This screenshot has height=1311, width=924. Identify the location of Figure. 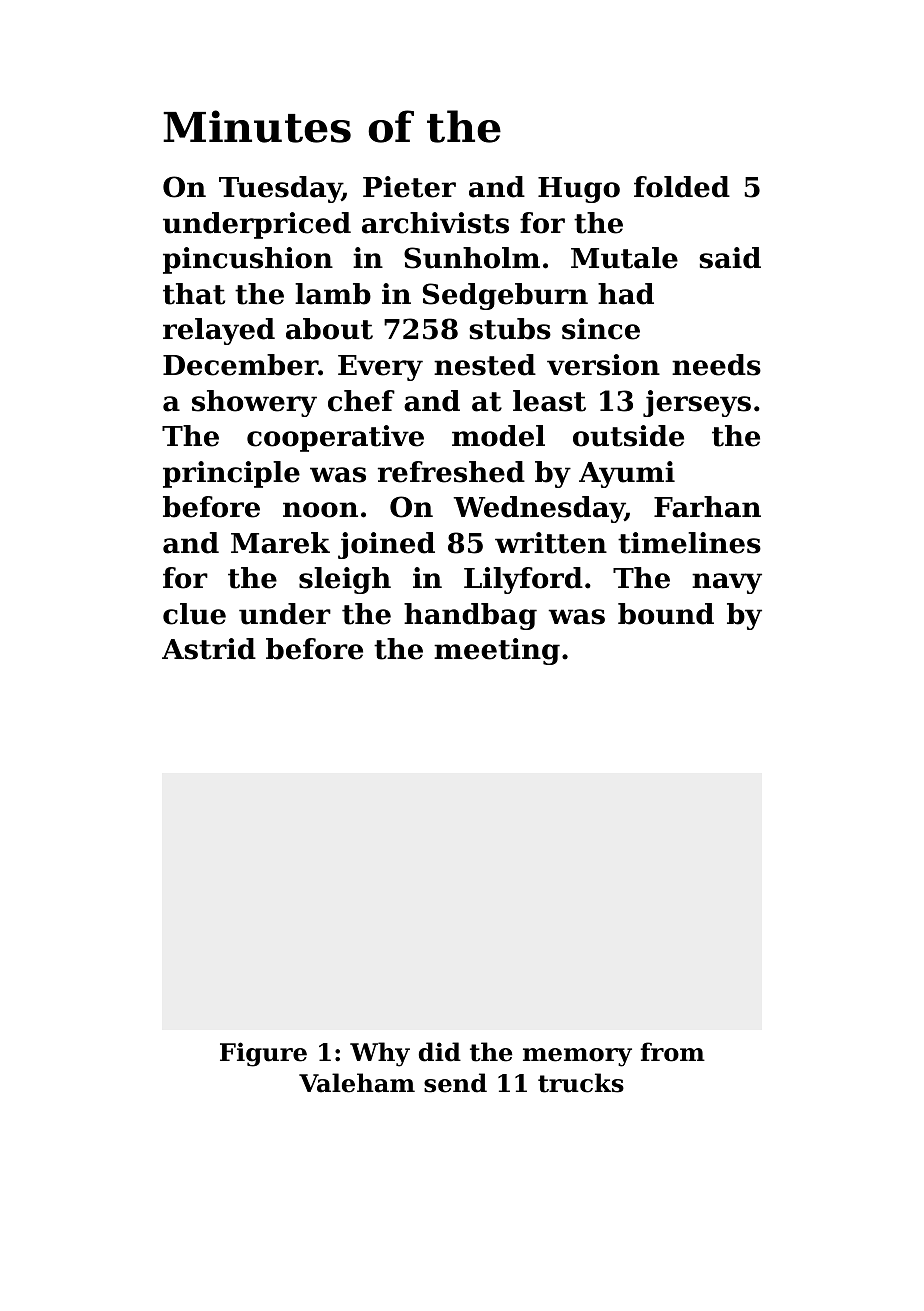
(263, 1054).
